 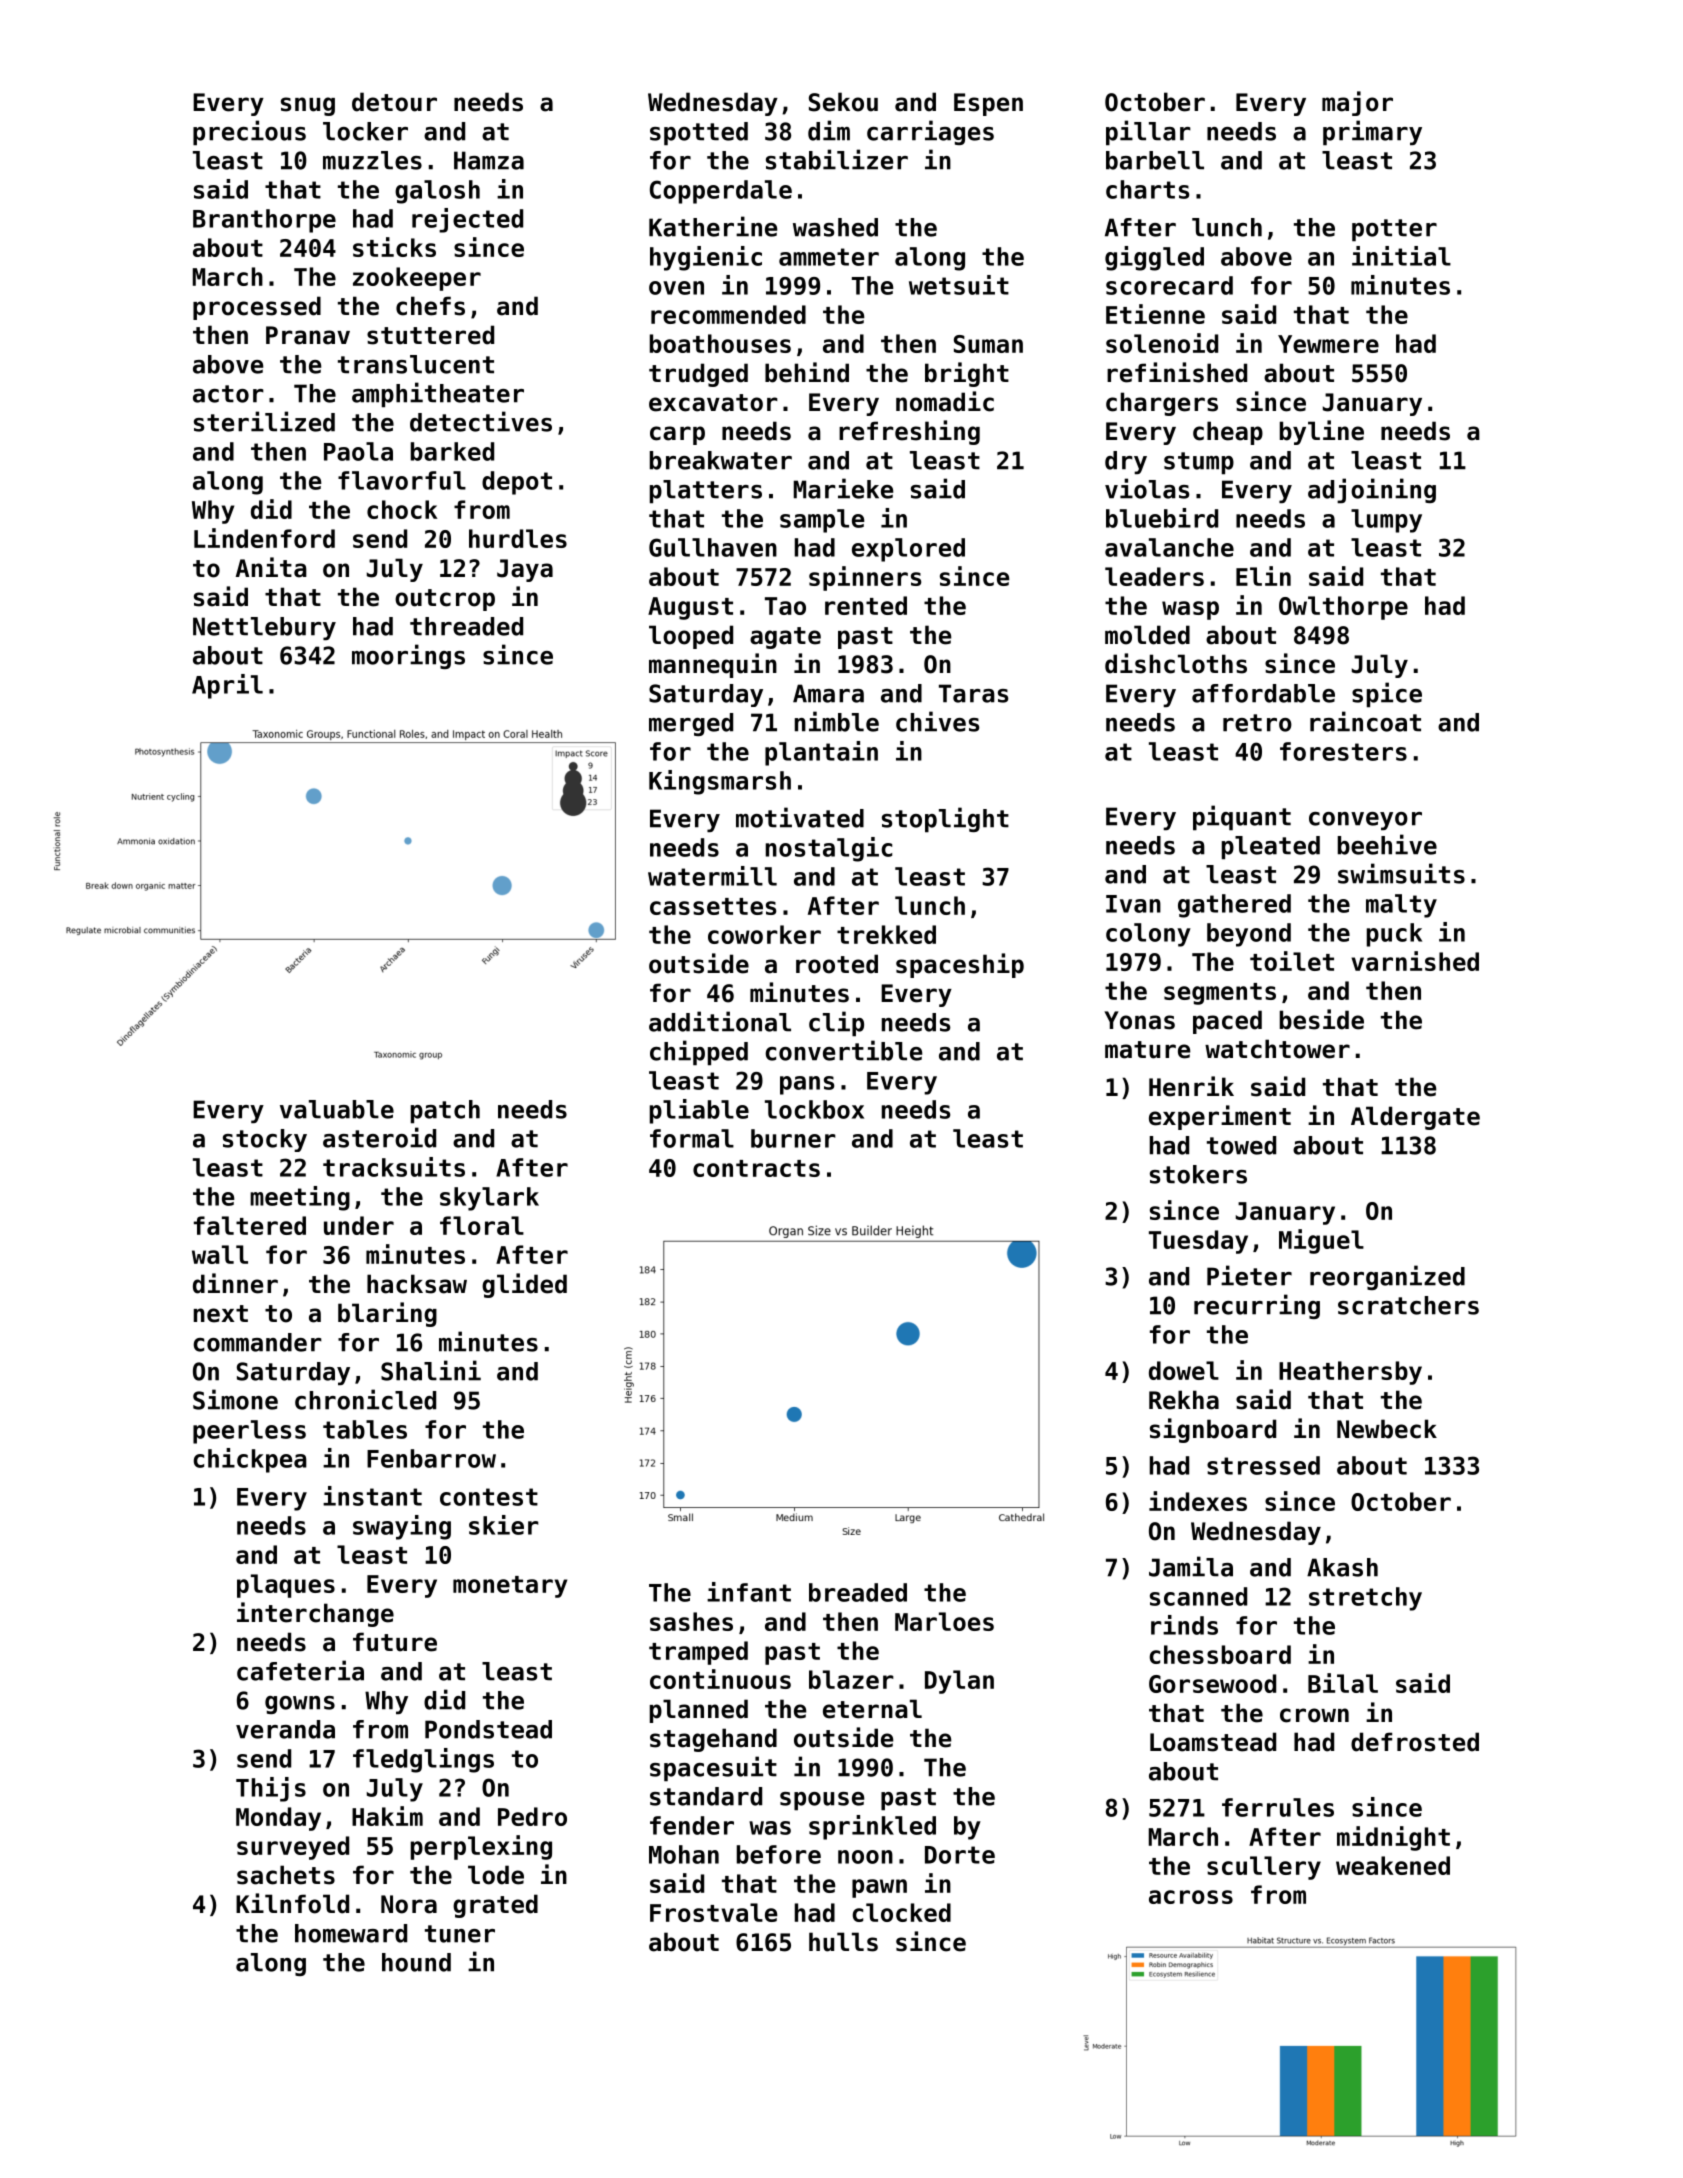 I want to click on moorings, so click(x=408, y=656).
